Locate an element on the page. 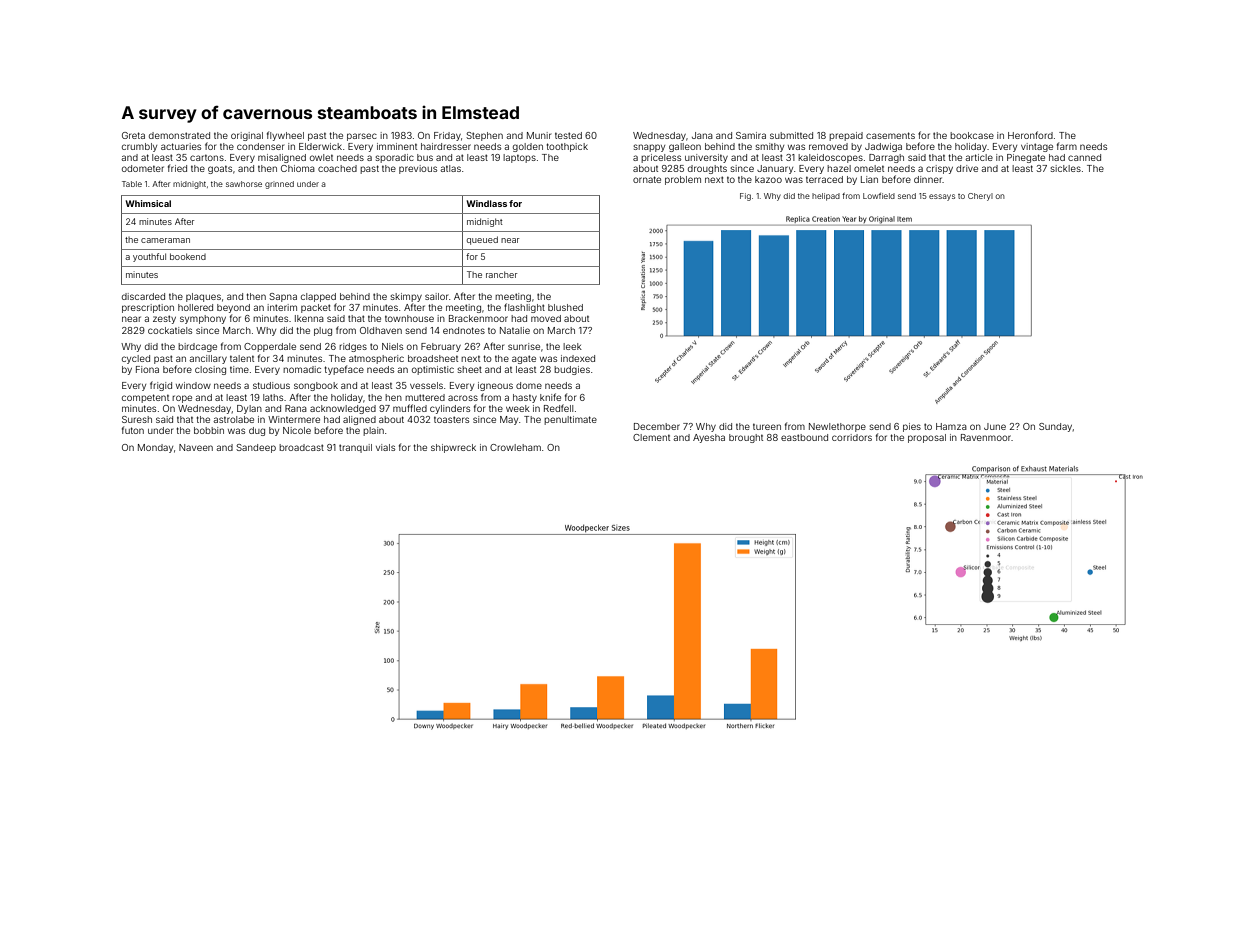  Redfell is located at coordinates (558, 408).
